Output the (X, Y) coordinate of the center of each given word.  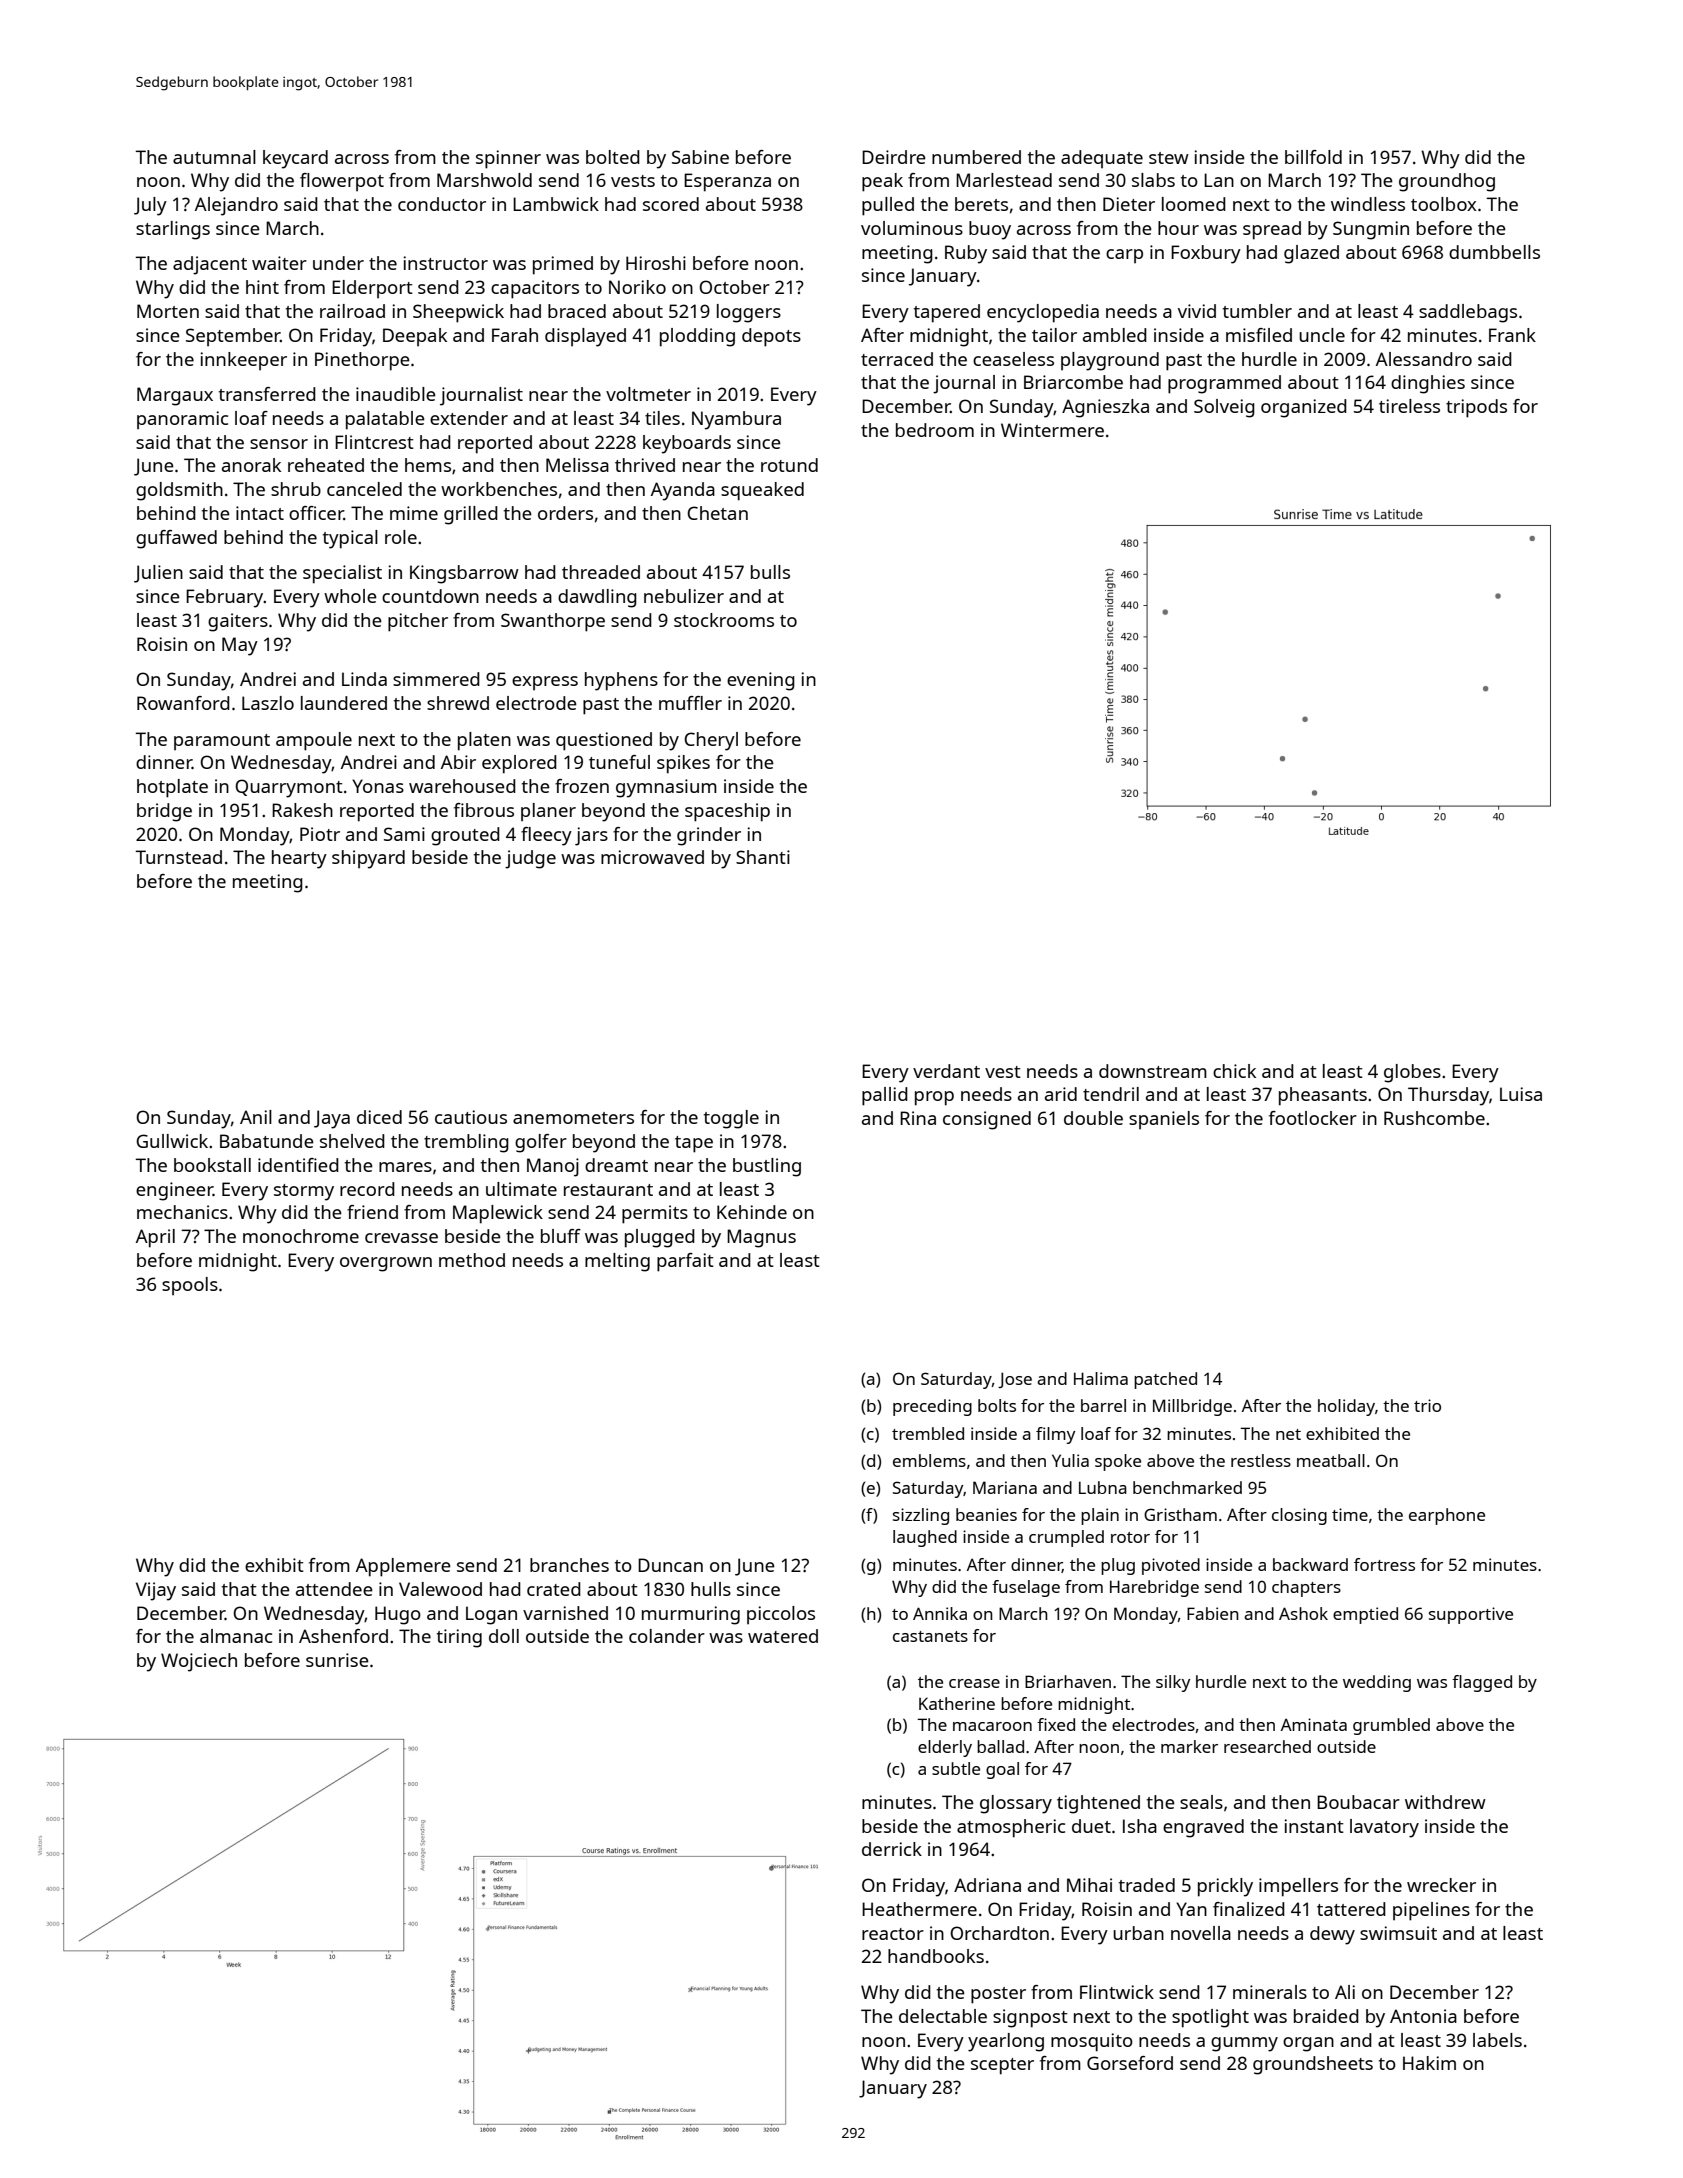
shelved (352, 1141)
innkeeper (243, 361)
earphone (1447, 1516)
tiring (459, 1638)
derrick (892, 1849)
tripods (1476, 408)
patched (1165, 1380)
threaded (601, 572)
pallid (885, 1096)
